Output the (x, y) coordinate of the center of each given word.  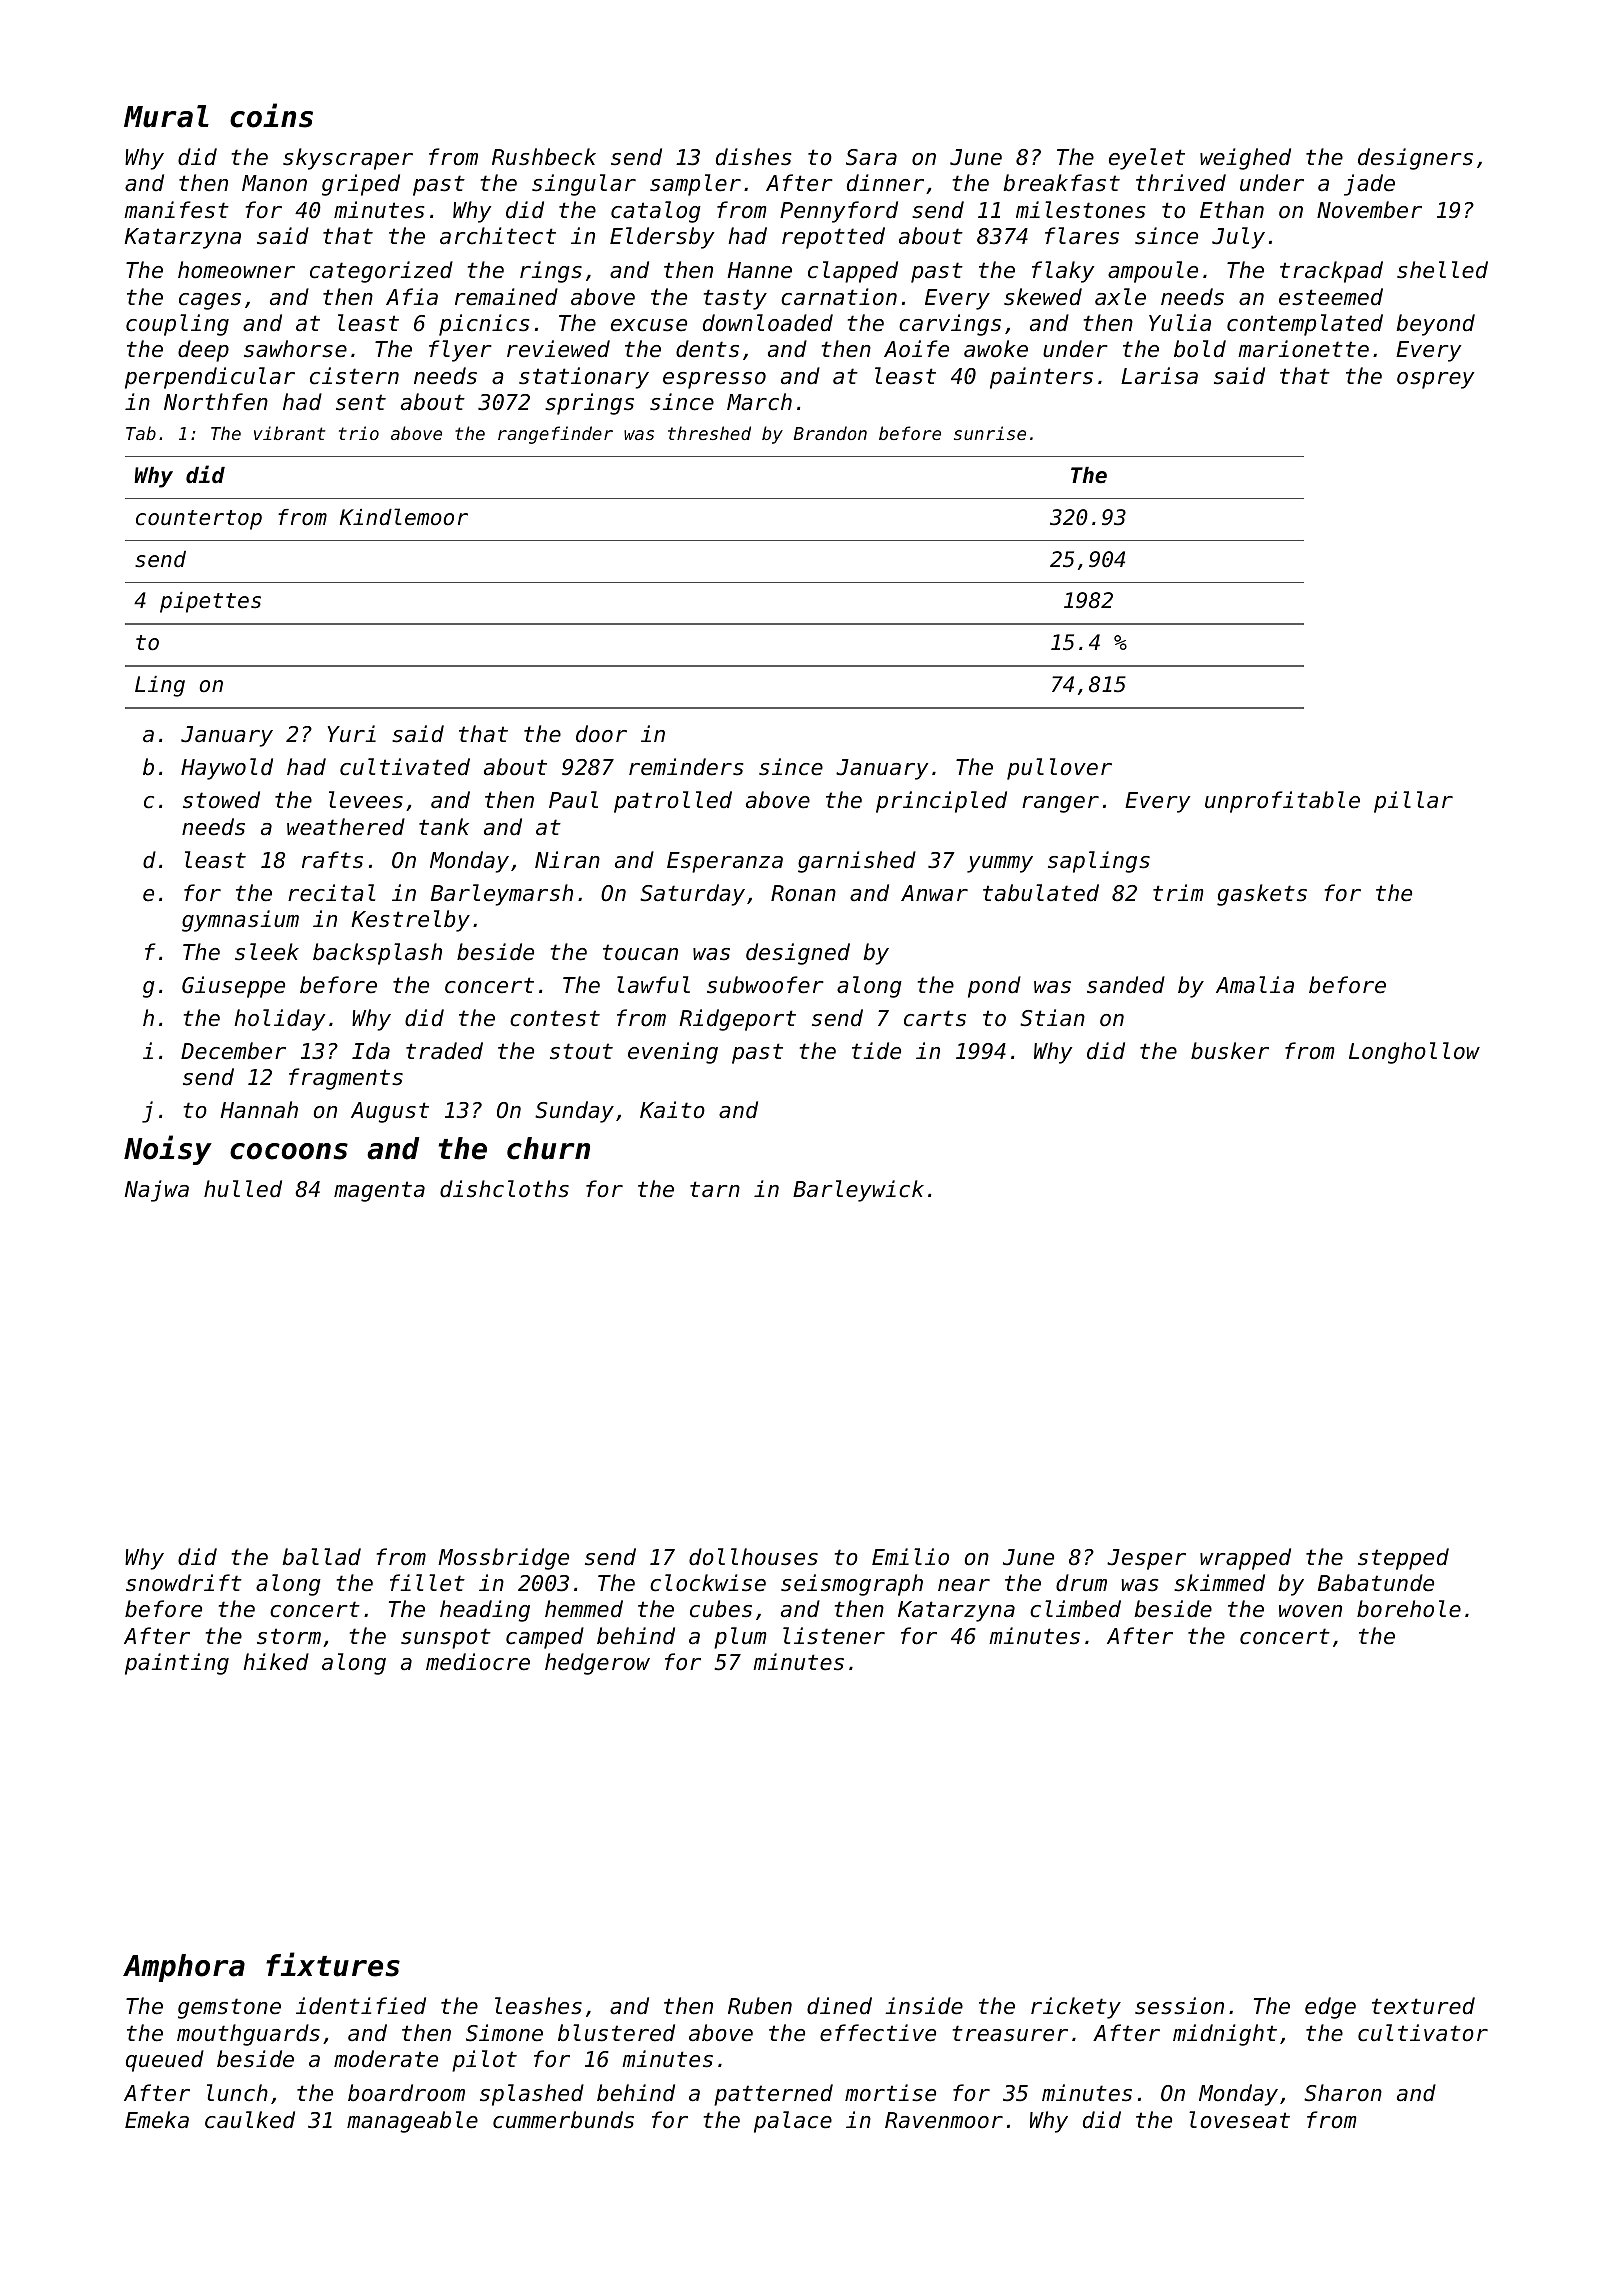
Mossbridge (503, 1559)
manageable (412, 2122)
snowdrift (184, 1583)
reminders (686, 767)
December (233, 1051)
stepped (1403, 1559)
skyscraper (348, 159)
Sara (871, 157)
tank (444, 827)
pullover (1059, 769)
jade (1369, 185)
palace (793, 2122)
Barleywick (858, 1191)
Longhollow (1414, 1053)
